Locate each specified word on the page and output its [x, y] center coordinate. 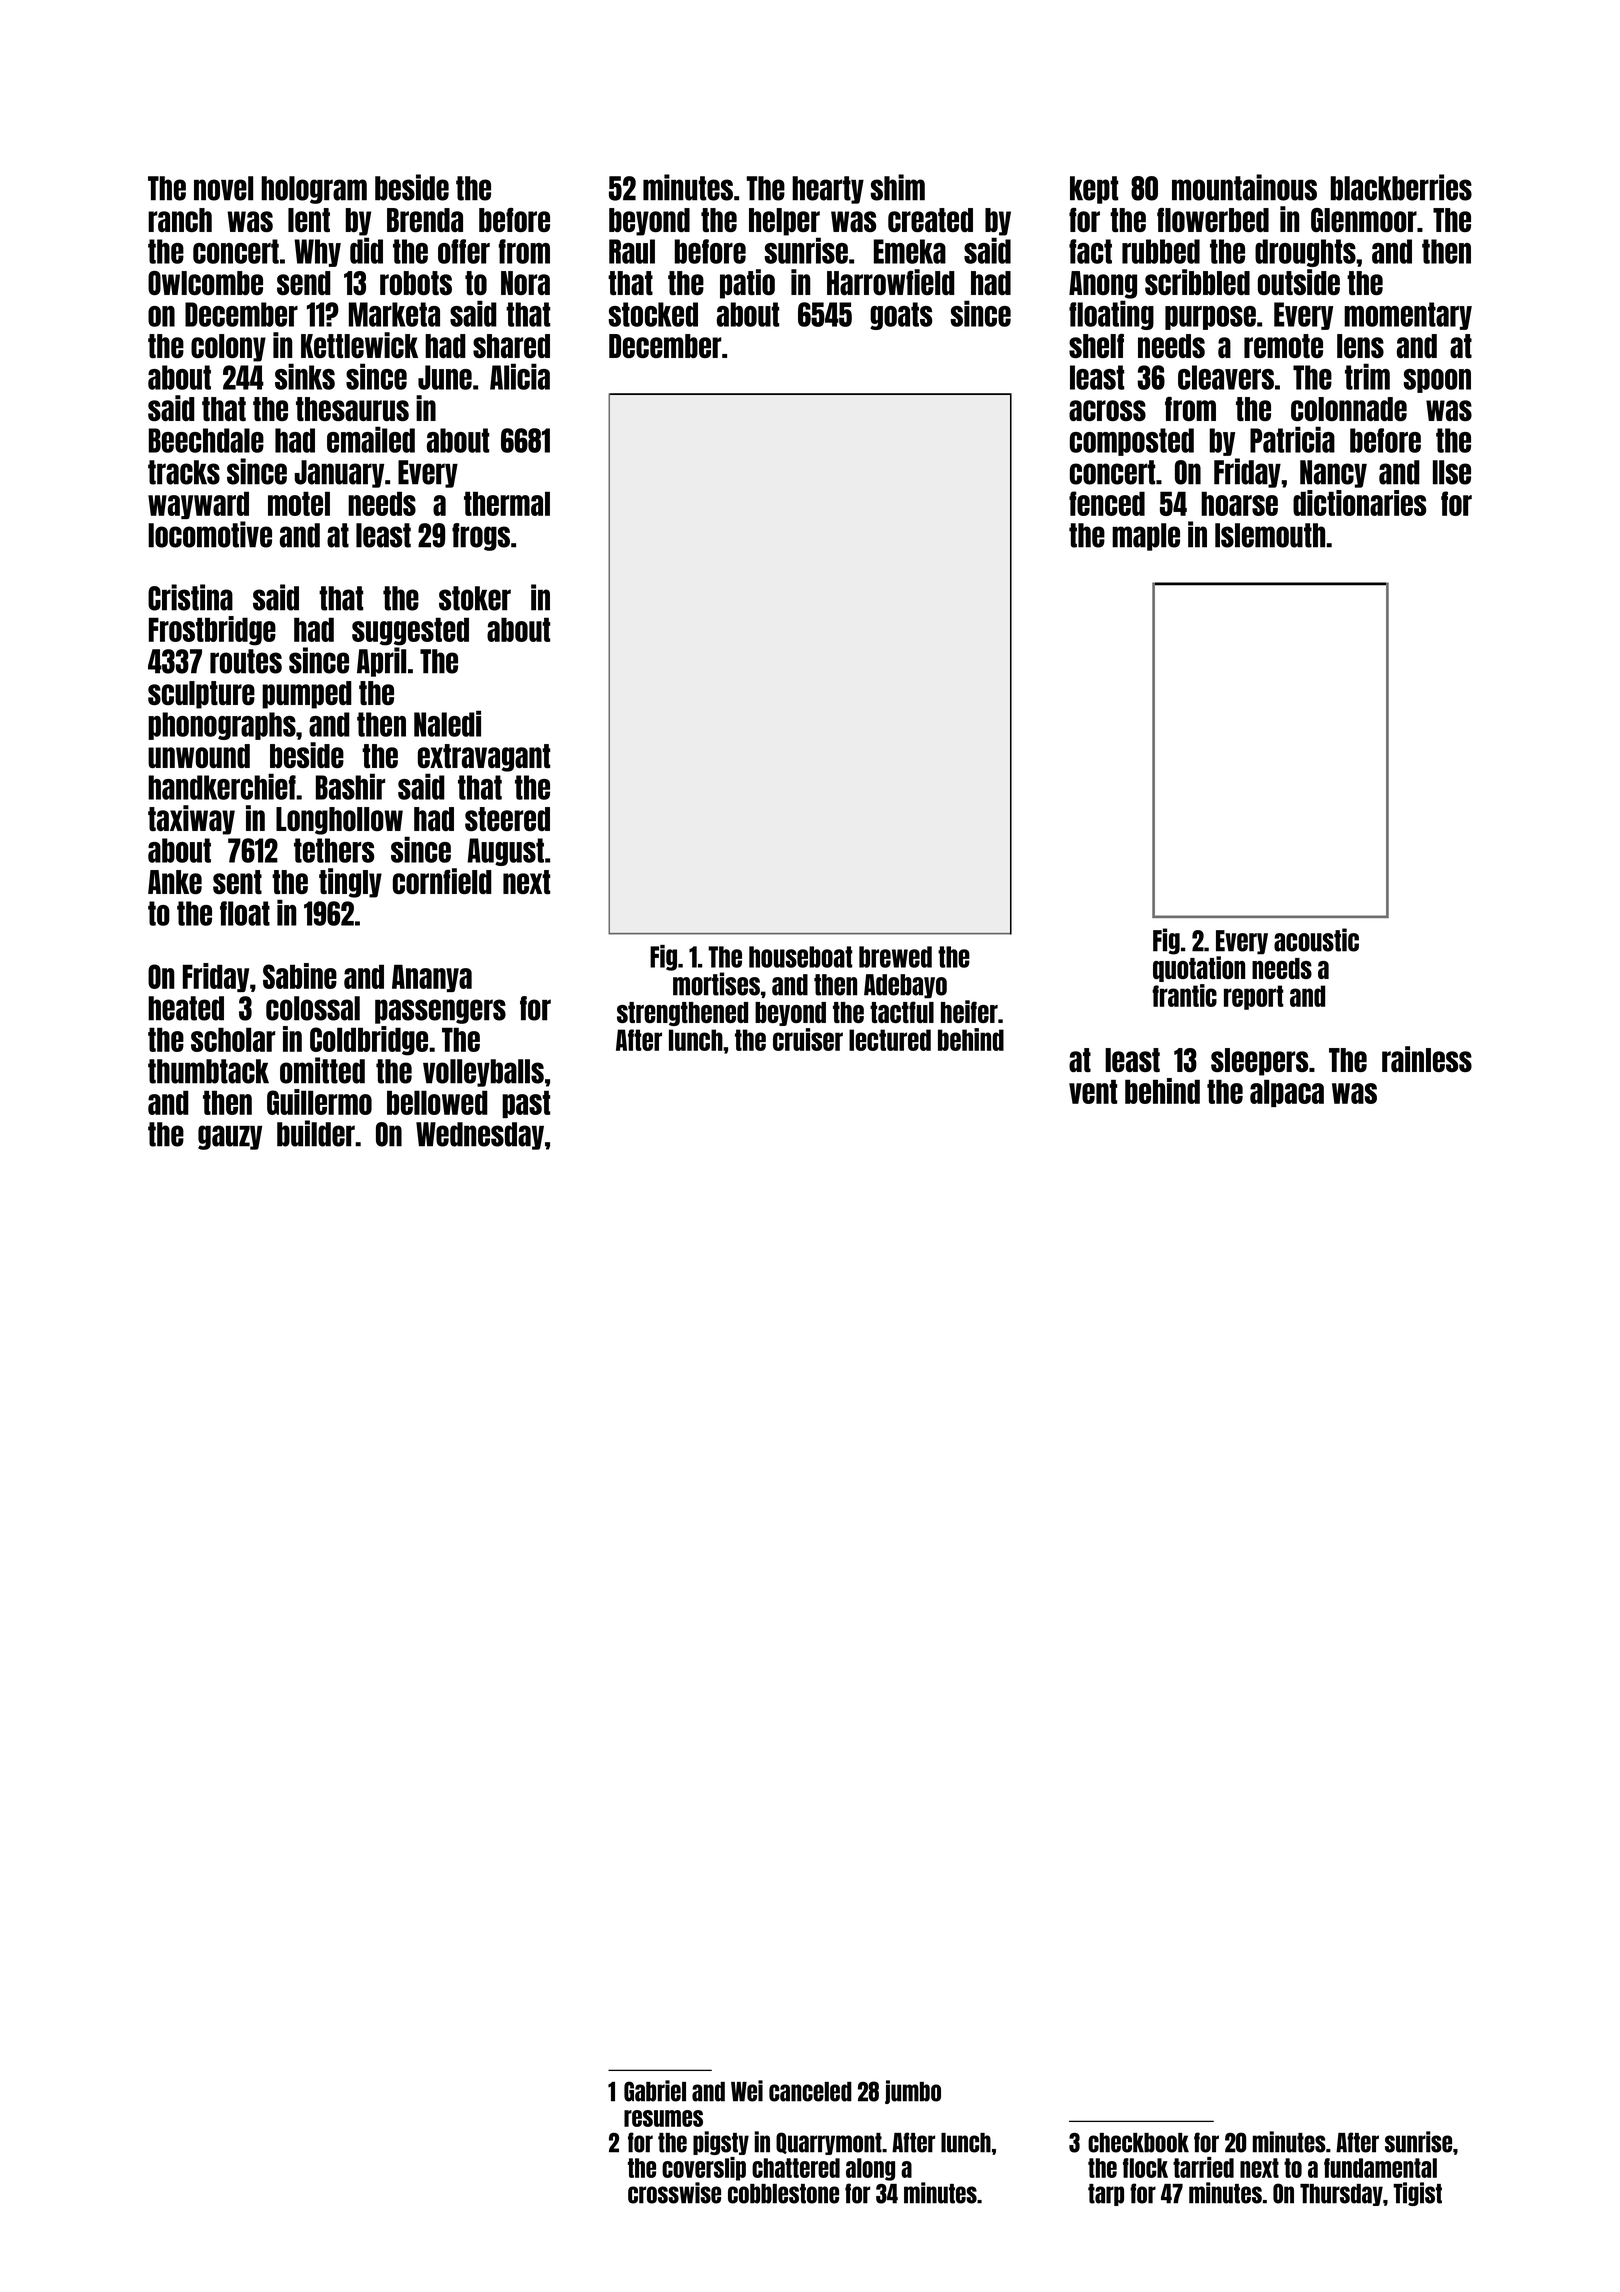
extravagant [484, 758]
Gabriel [655, 2091]
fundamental [1380, 2168]
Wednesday [480, 1136]
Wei [747, 2091]
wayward [198, 505]
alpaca [1287, 1093]
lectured [890, 1040]
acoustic [1316, 940]
